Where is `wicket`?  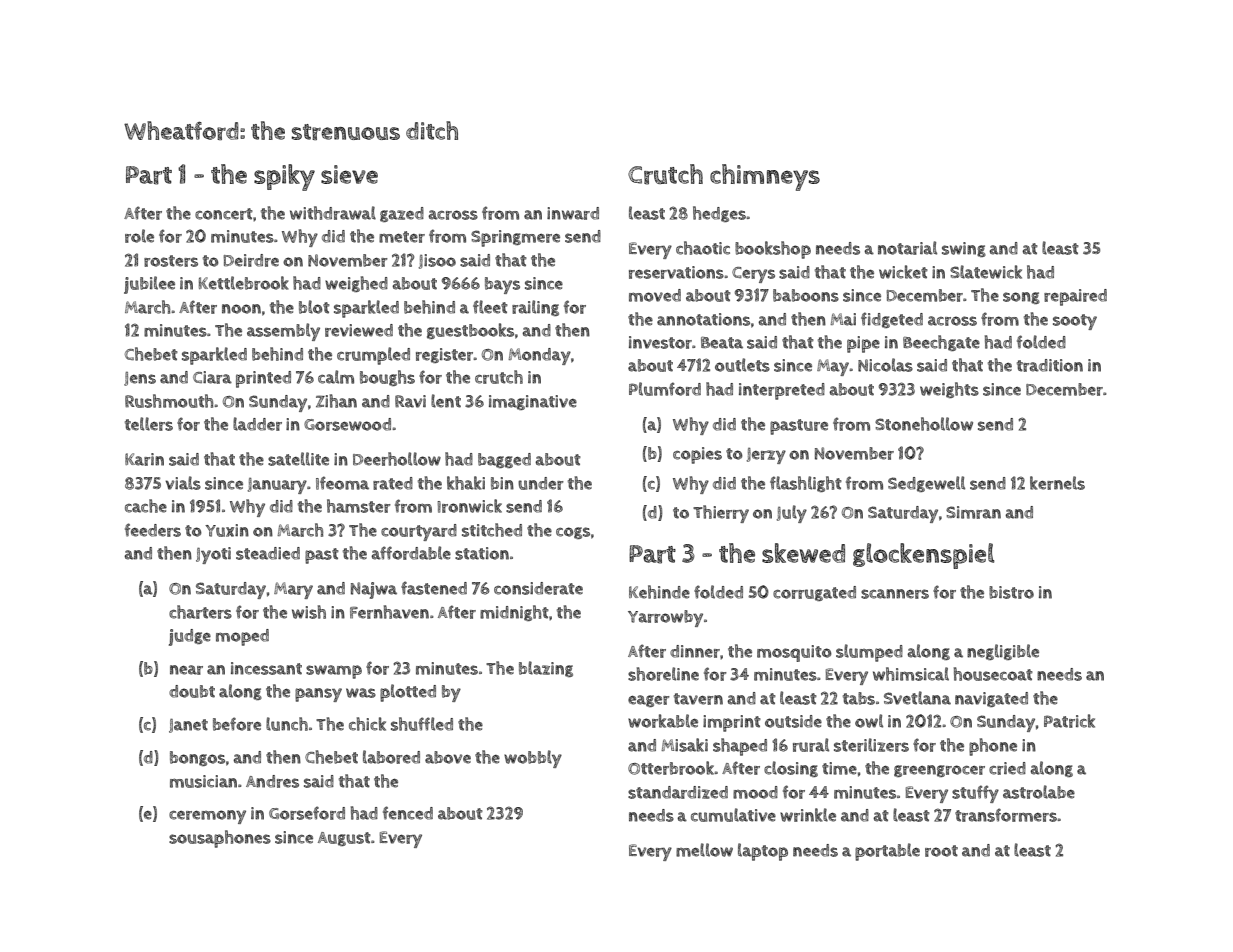 wicket is located at coordinates (903, 272).
